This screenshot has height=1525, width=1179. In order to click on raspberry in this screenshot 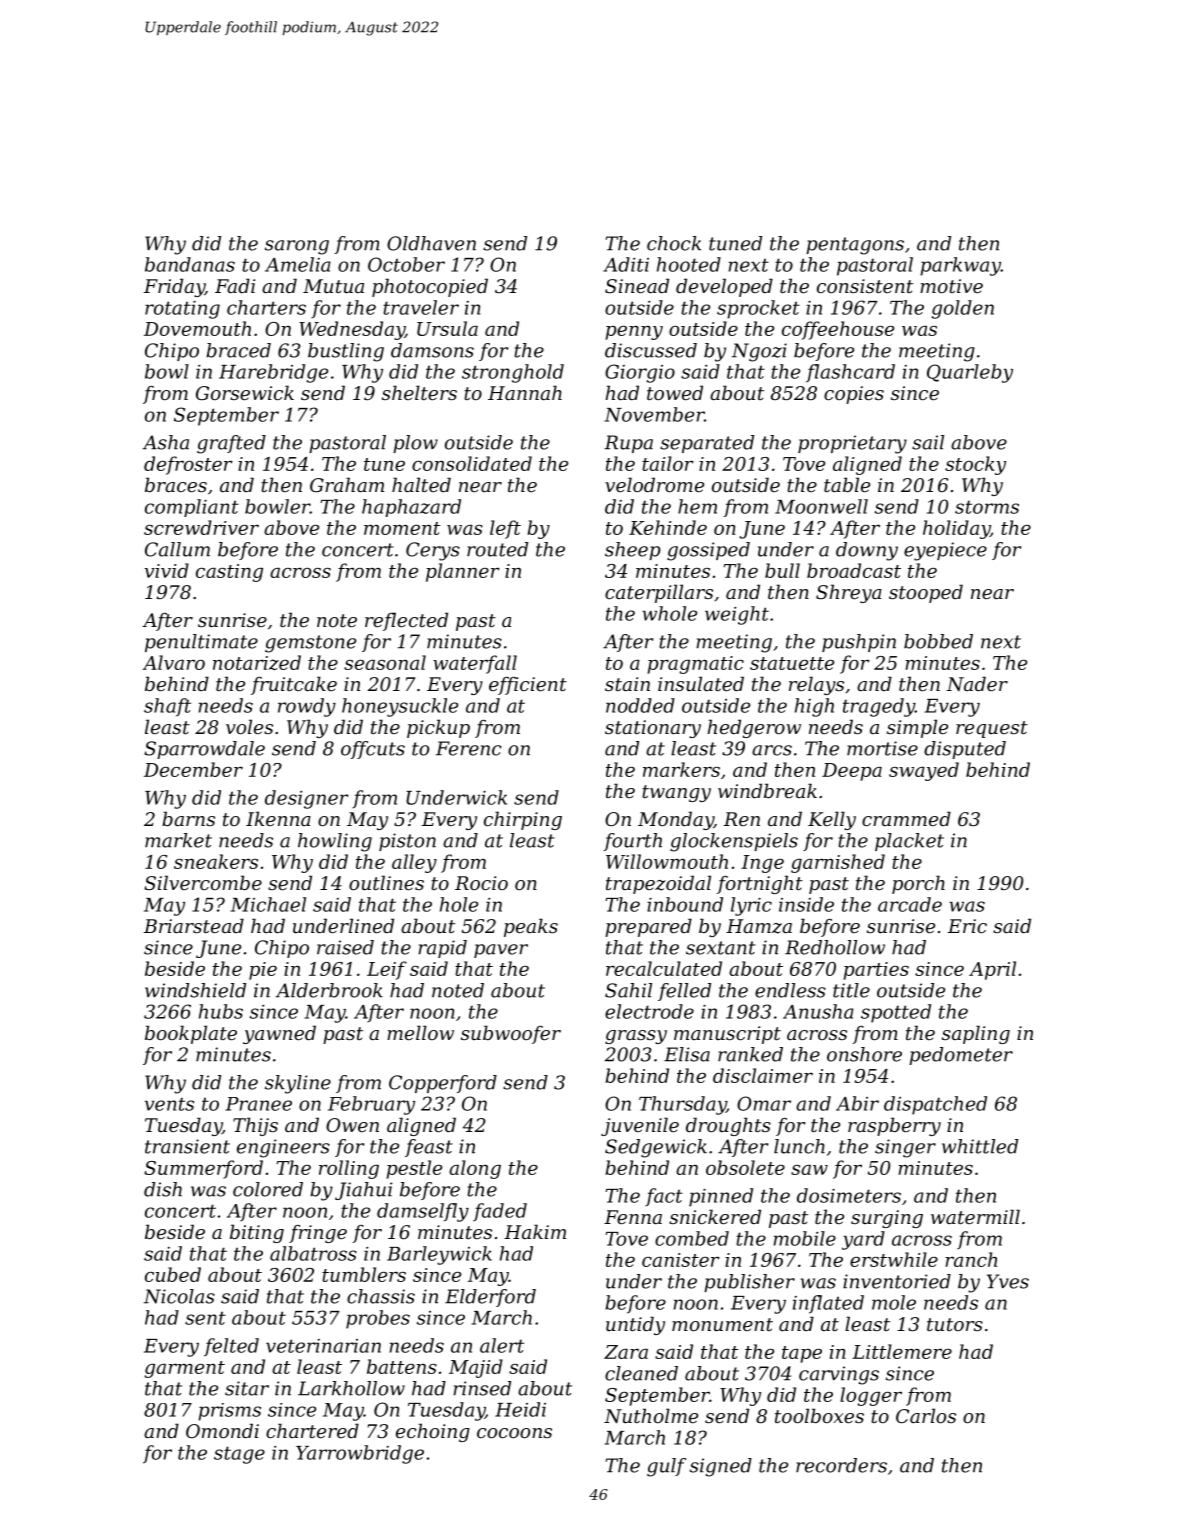, I will do `click(894, 1126)`.
